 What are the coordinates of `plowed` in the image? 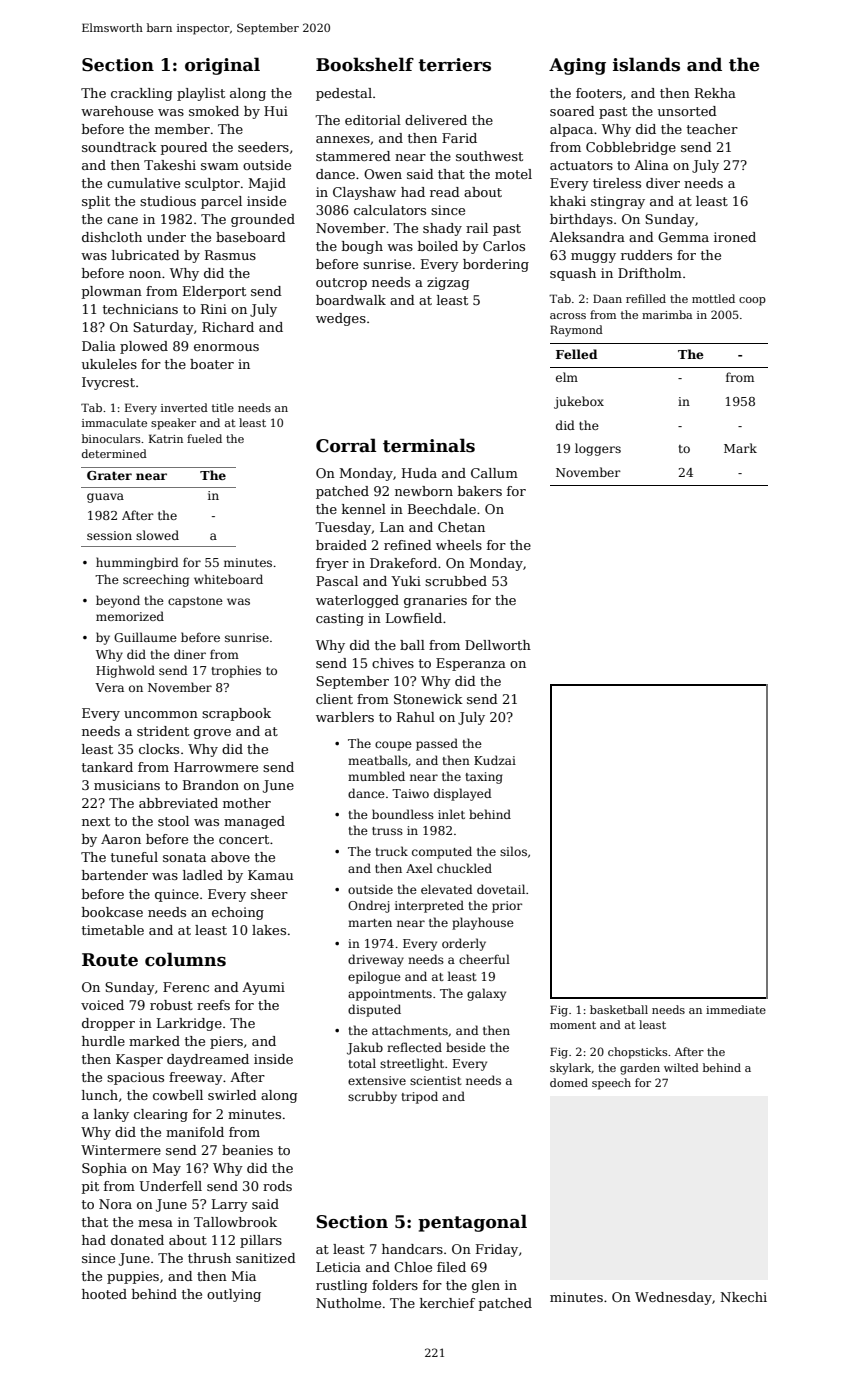 It's located at (144, 347).
